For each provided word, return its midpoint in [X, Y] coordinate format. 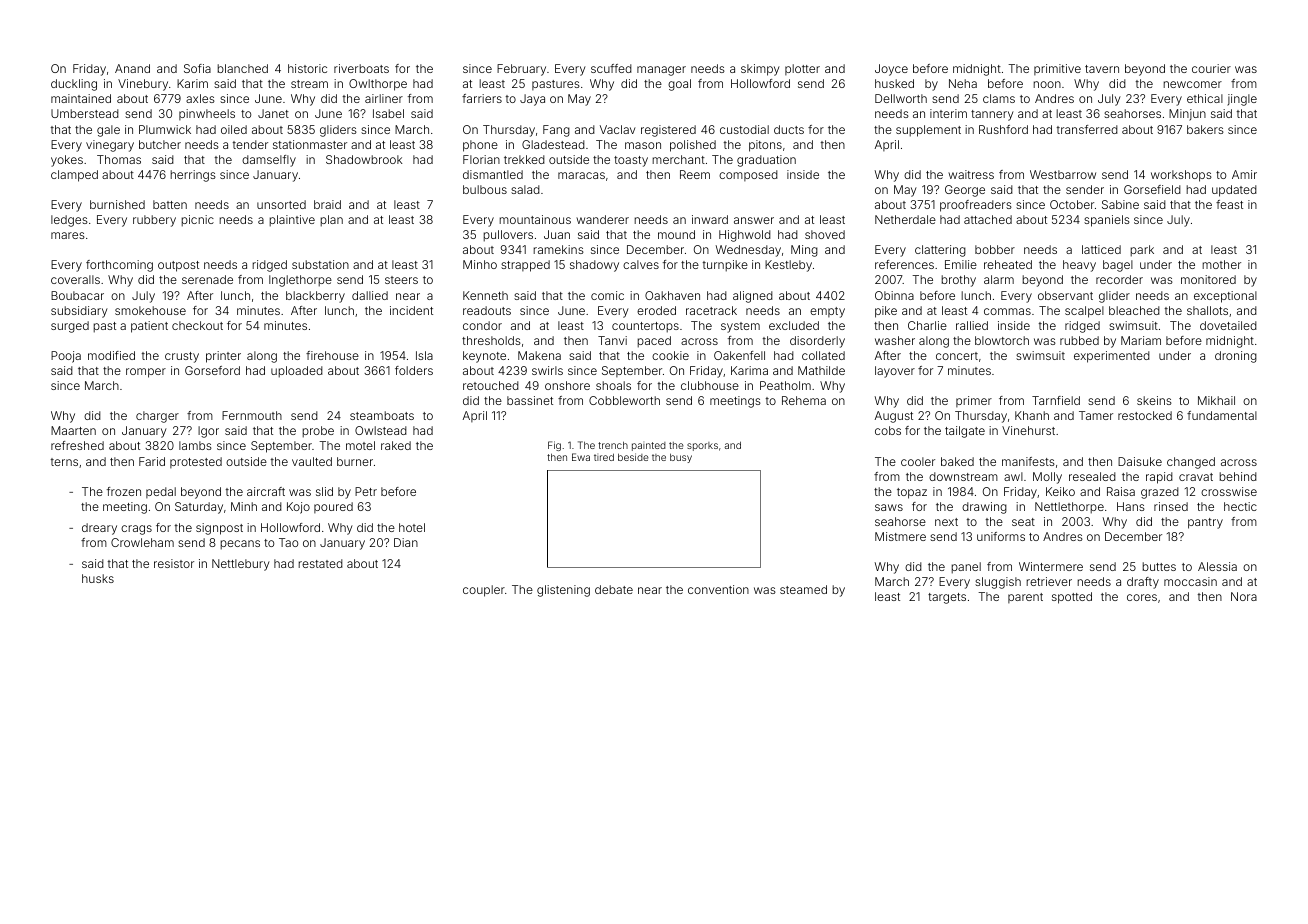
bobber [995, 249]
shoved [825, 234]
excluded [794, 325]
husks [98, 578]
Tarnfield [1056, 400]
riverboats [361, 68]
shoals [613, 385]
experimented [1112, 357]
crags [136, 530]
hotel [412, 527]
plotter [802, 69]
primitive [1057, 69]
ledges [69, 221]
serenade [207, 279]
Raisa [1121, 491]
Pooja [66, 357]
